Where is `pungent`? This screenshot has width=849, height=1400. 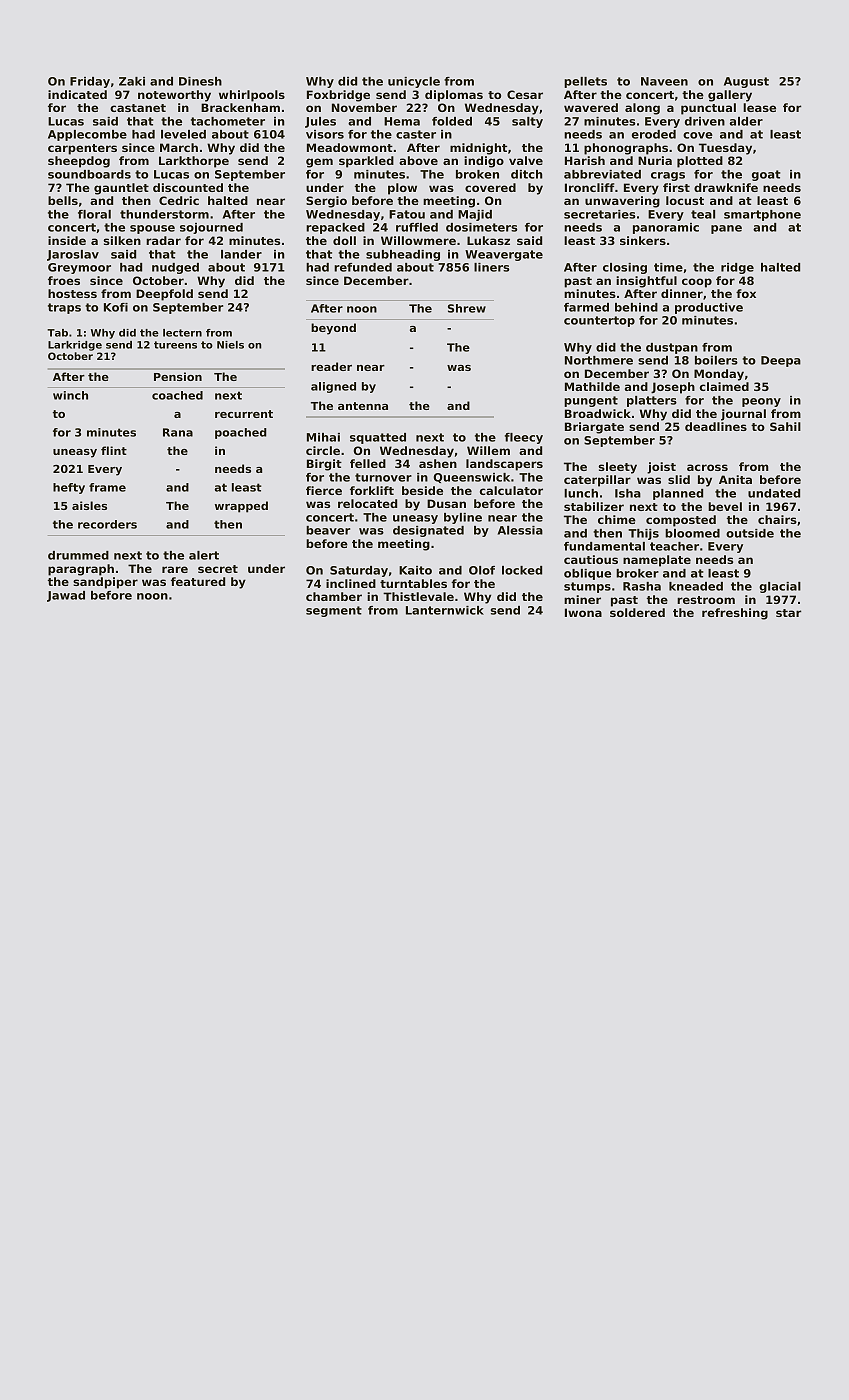
pungent is located at coordinates (591, 401).
